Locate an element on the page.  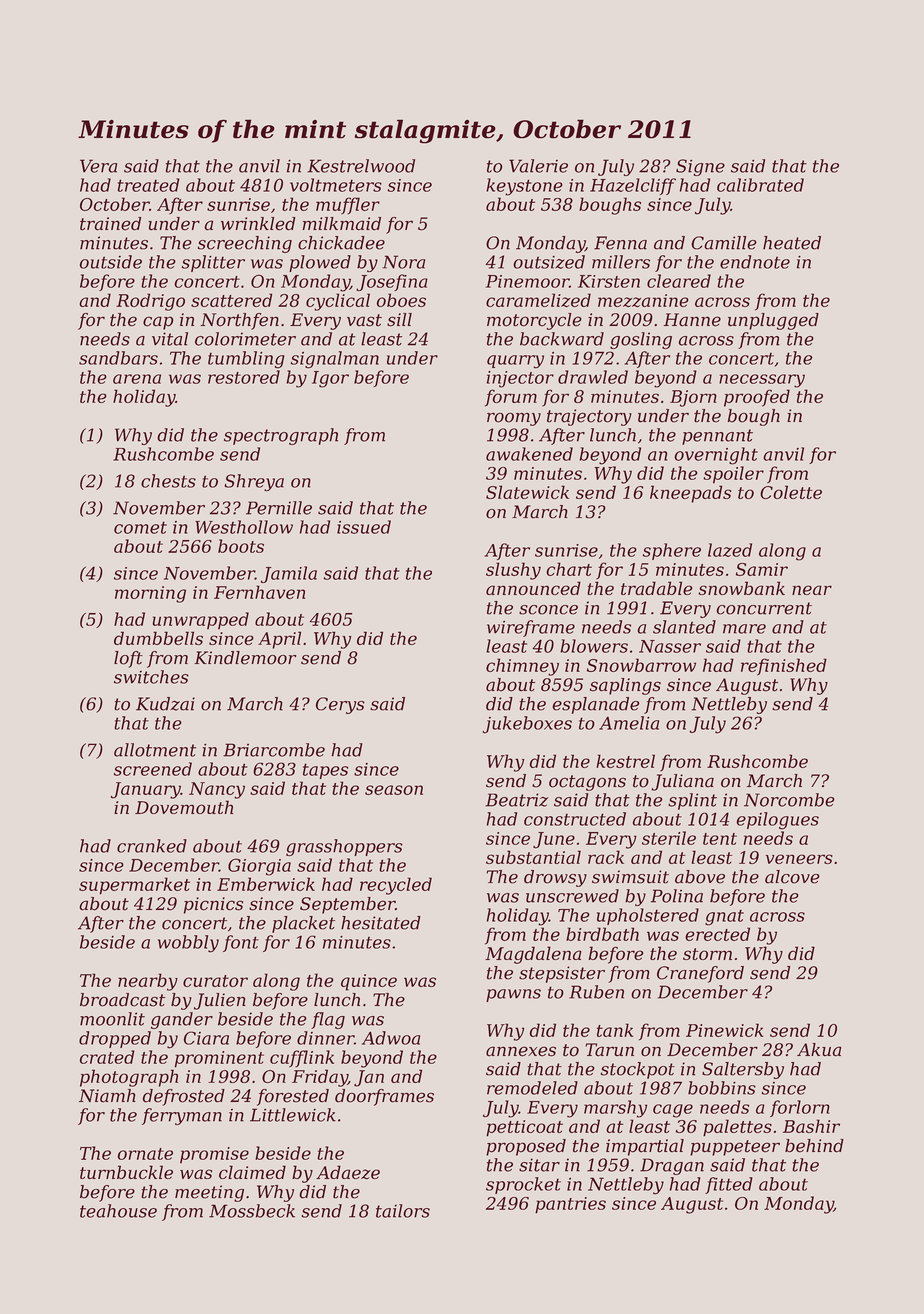
unplugged is located at coordinates (773, 321).
